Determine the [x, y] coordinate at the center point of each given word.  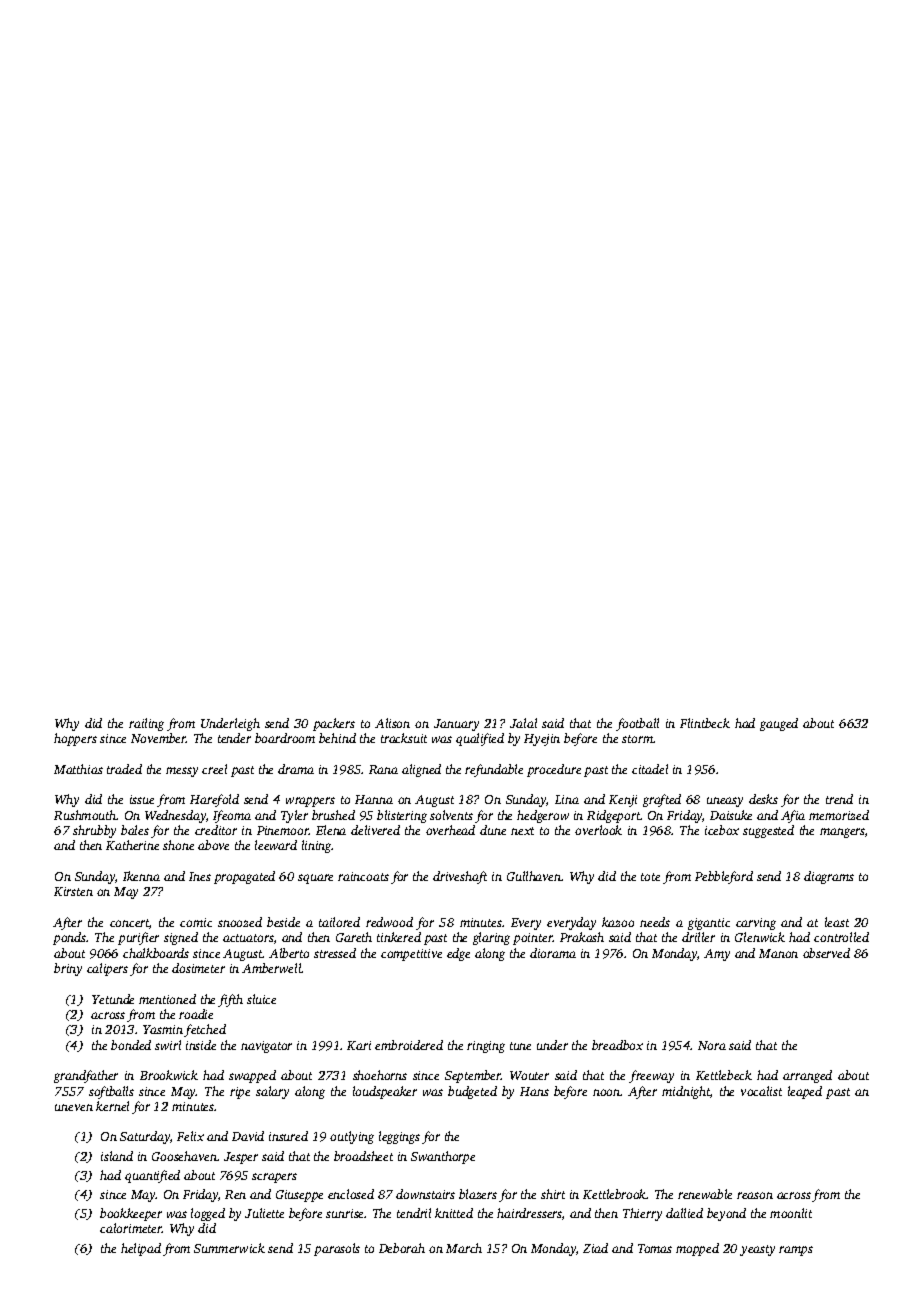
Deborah [402, 1248]
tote [650, 877]
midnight [686, 1092]
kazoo [618, 922]
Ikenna [141, 876]
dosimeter [198, 968]
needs [655, 922]
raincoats [363, 876]
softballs [111, 1092]
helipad [141, 1249]
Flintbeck [705, 723]
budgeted [472, 1092]
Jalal [523, 723]
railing [146, 724]
